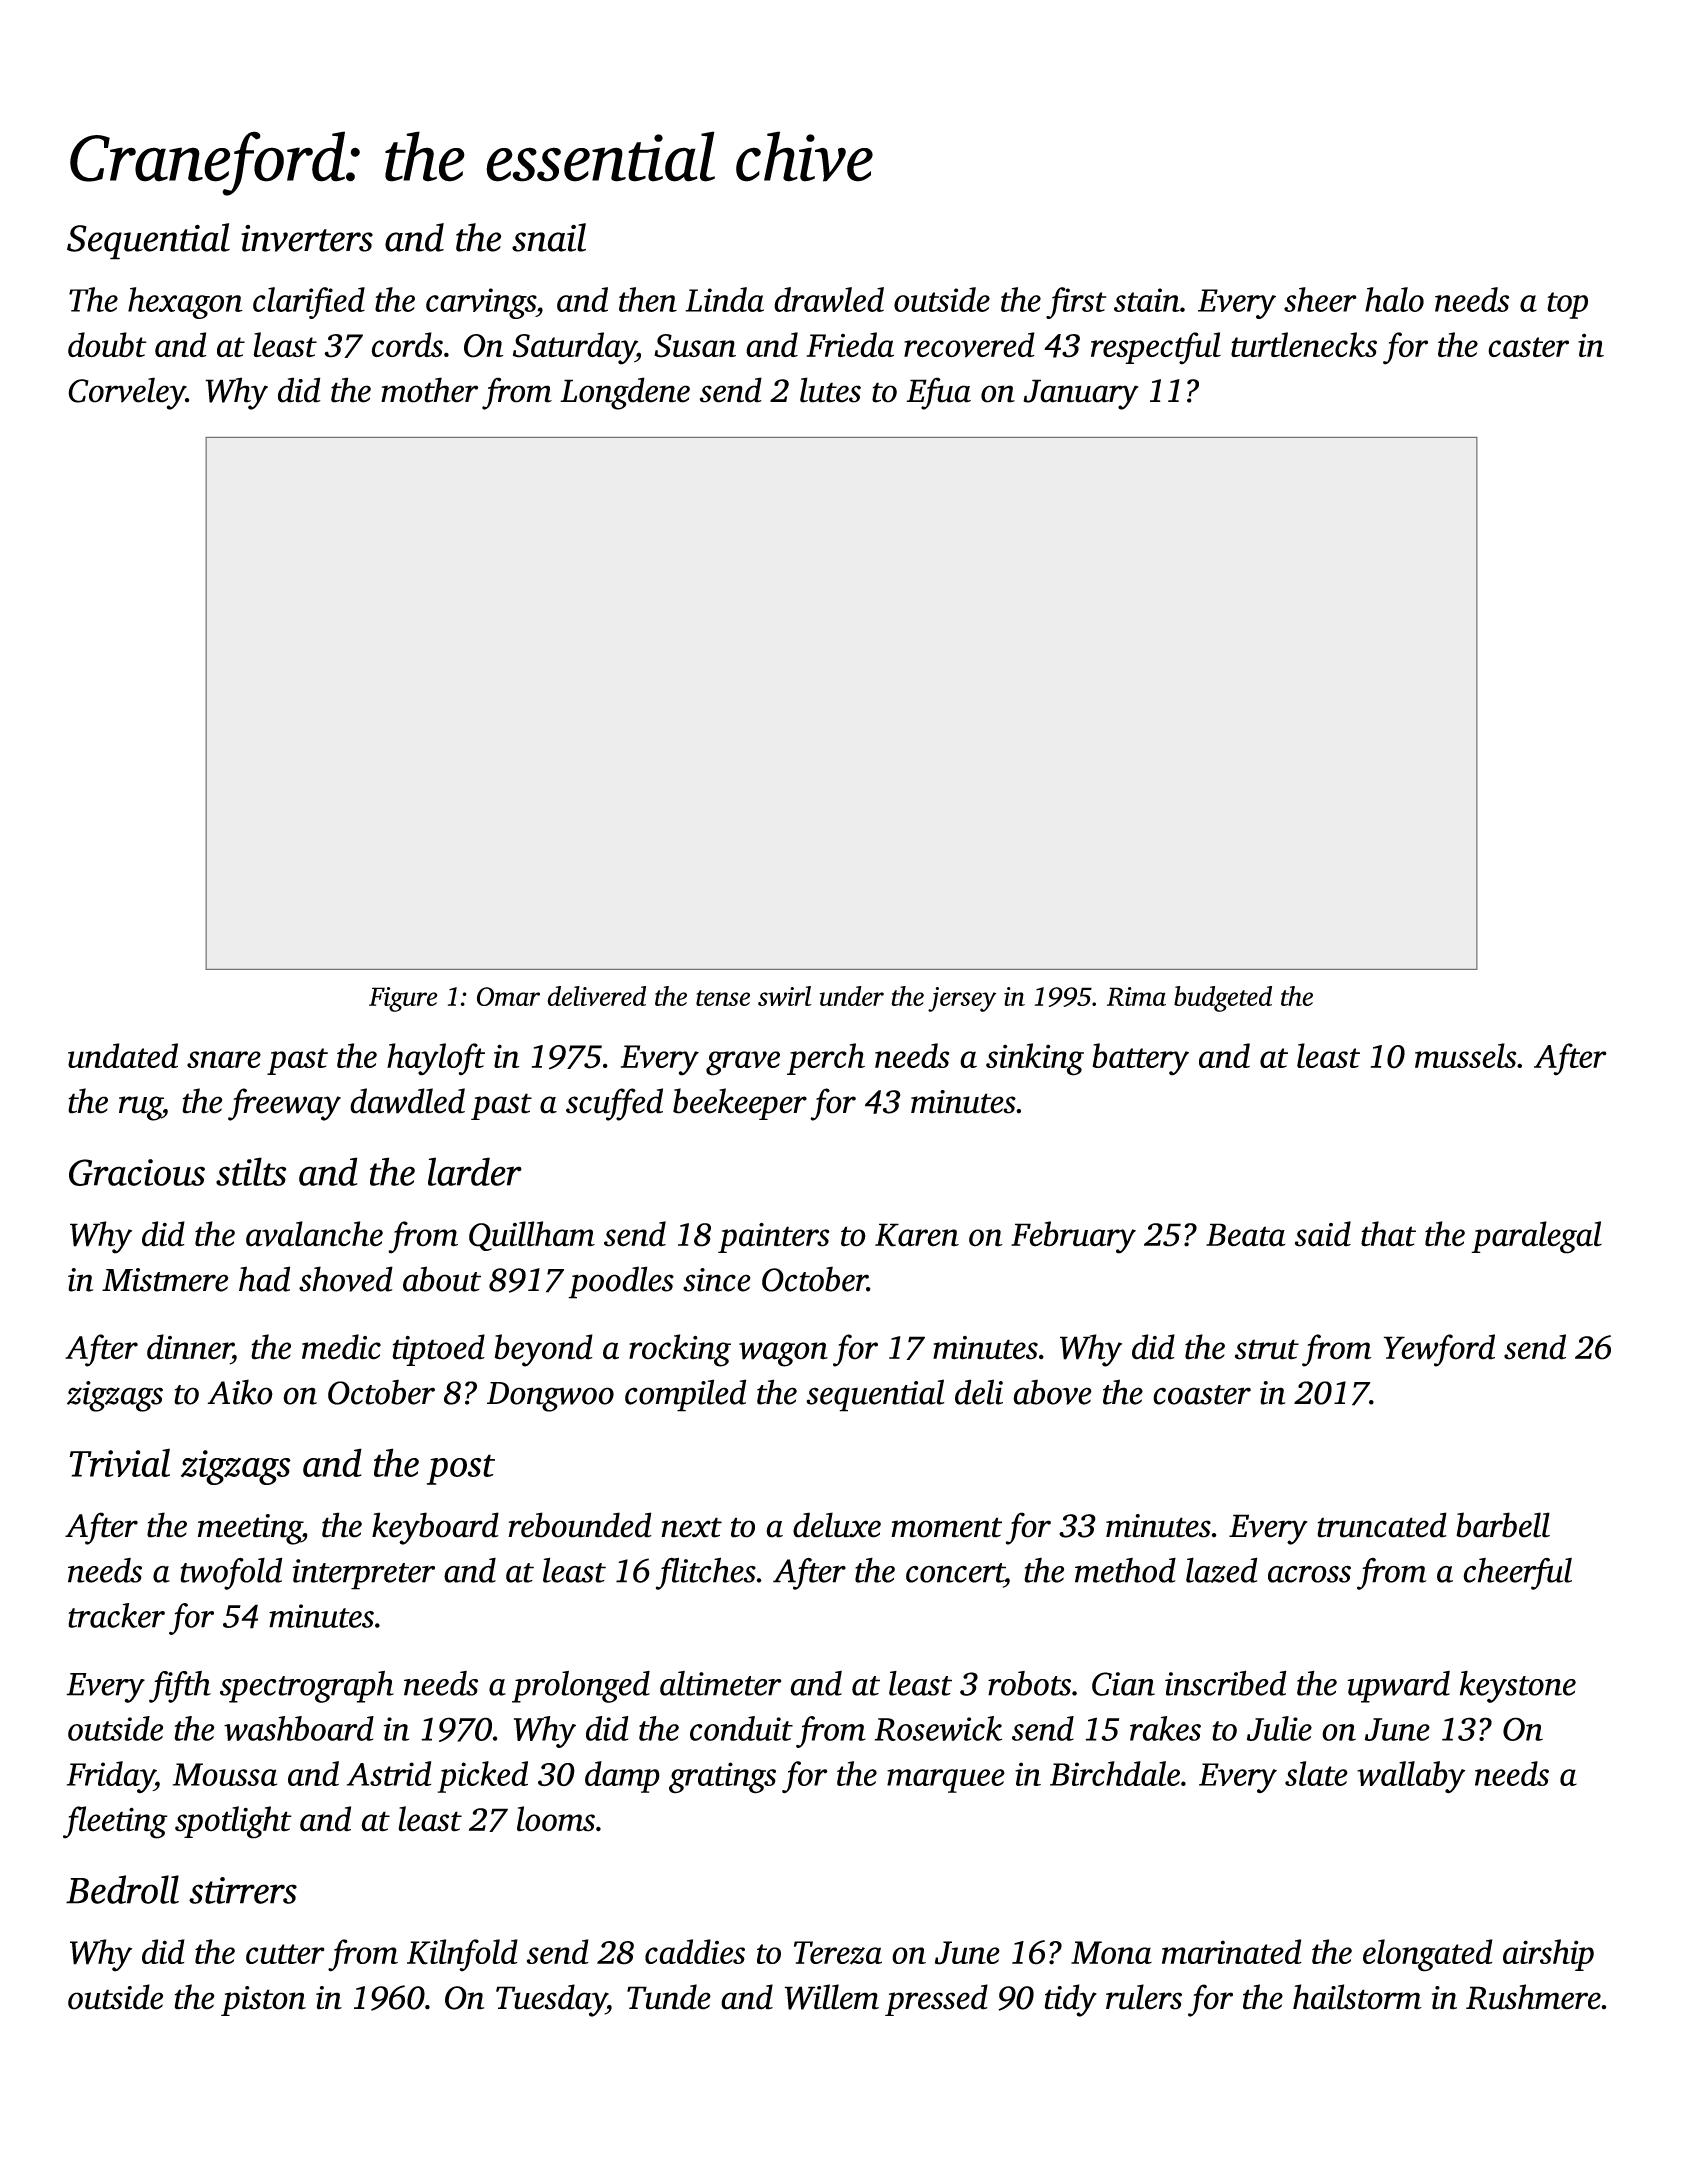  Describe the element at coordinates (264, 1279) in the page. I see `had` at that location.
